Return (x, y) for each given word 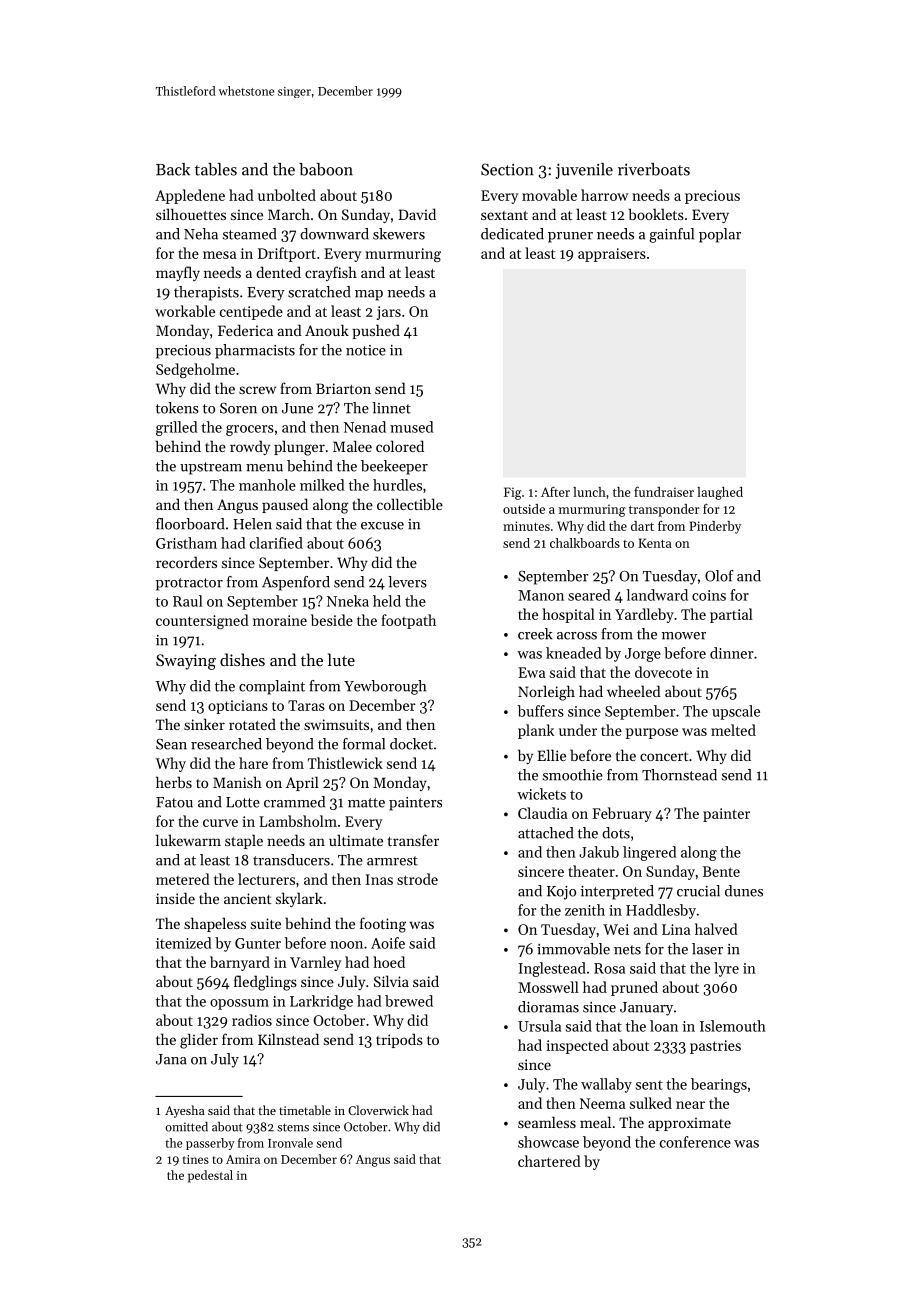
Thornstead (679, 775)
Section (507, 169)
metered (183, 879)
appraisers (612, 255)
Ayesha (185, 1111)
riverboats (654, 169)
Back (173, 169)
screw (257, 390)
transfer (413, 840)
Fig (513, 493)
